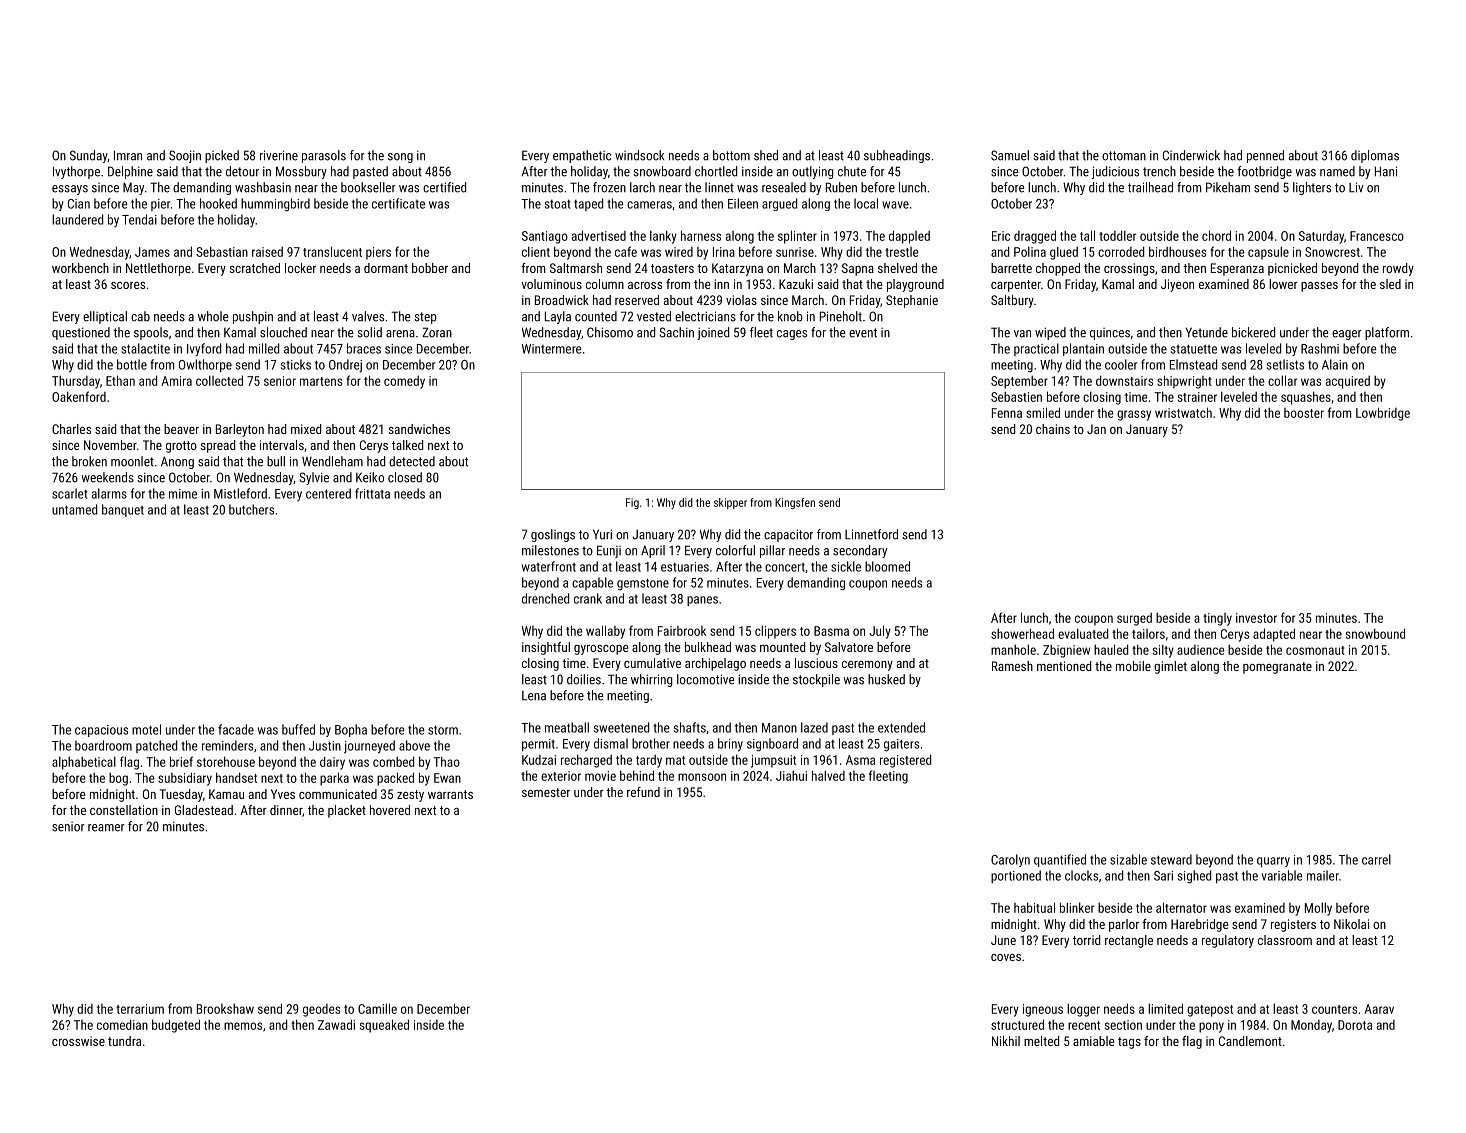 This document has width=1466, height=1133. Describe the element at coordinates (1216, 235) in the document. I see `chord` at that location.
